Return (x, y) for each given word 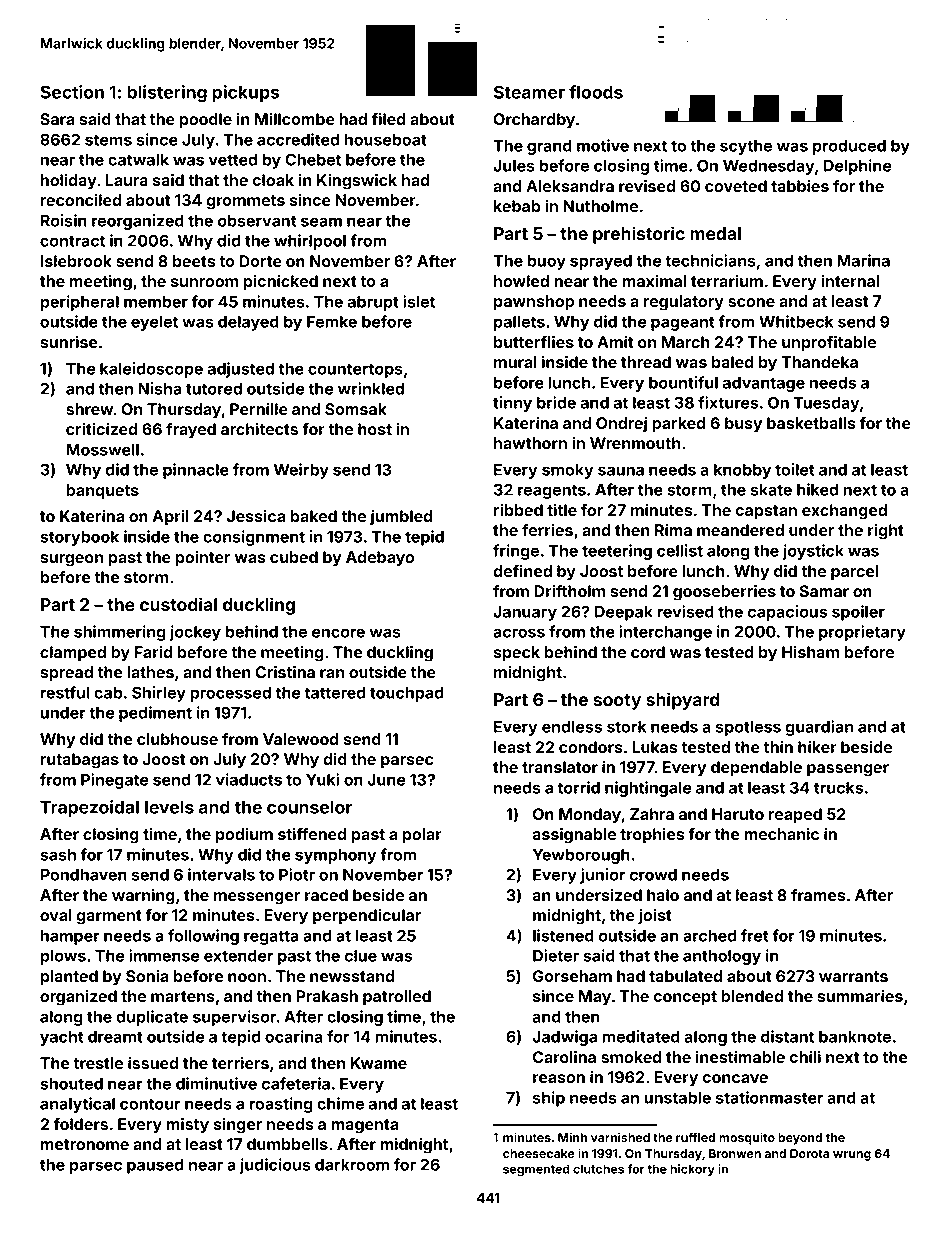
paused (155, 1166)
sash (58, 855)
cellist (680, 550)
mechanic (781, 834)
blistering (167, 94)
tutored (214, 389)
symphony (336, 856)
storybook (79, 538)
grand (549, 147)
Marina (863, 260)
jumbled (401, 517)
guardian (819, 728)
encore (338, 633)
